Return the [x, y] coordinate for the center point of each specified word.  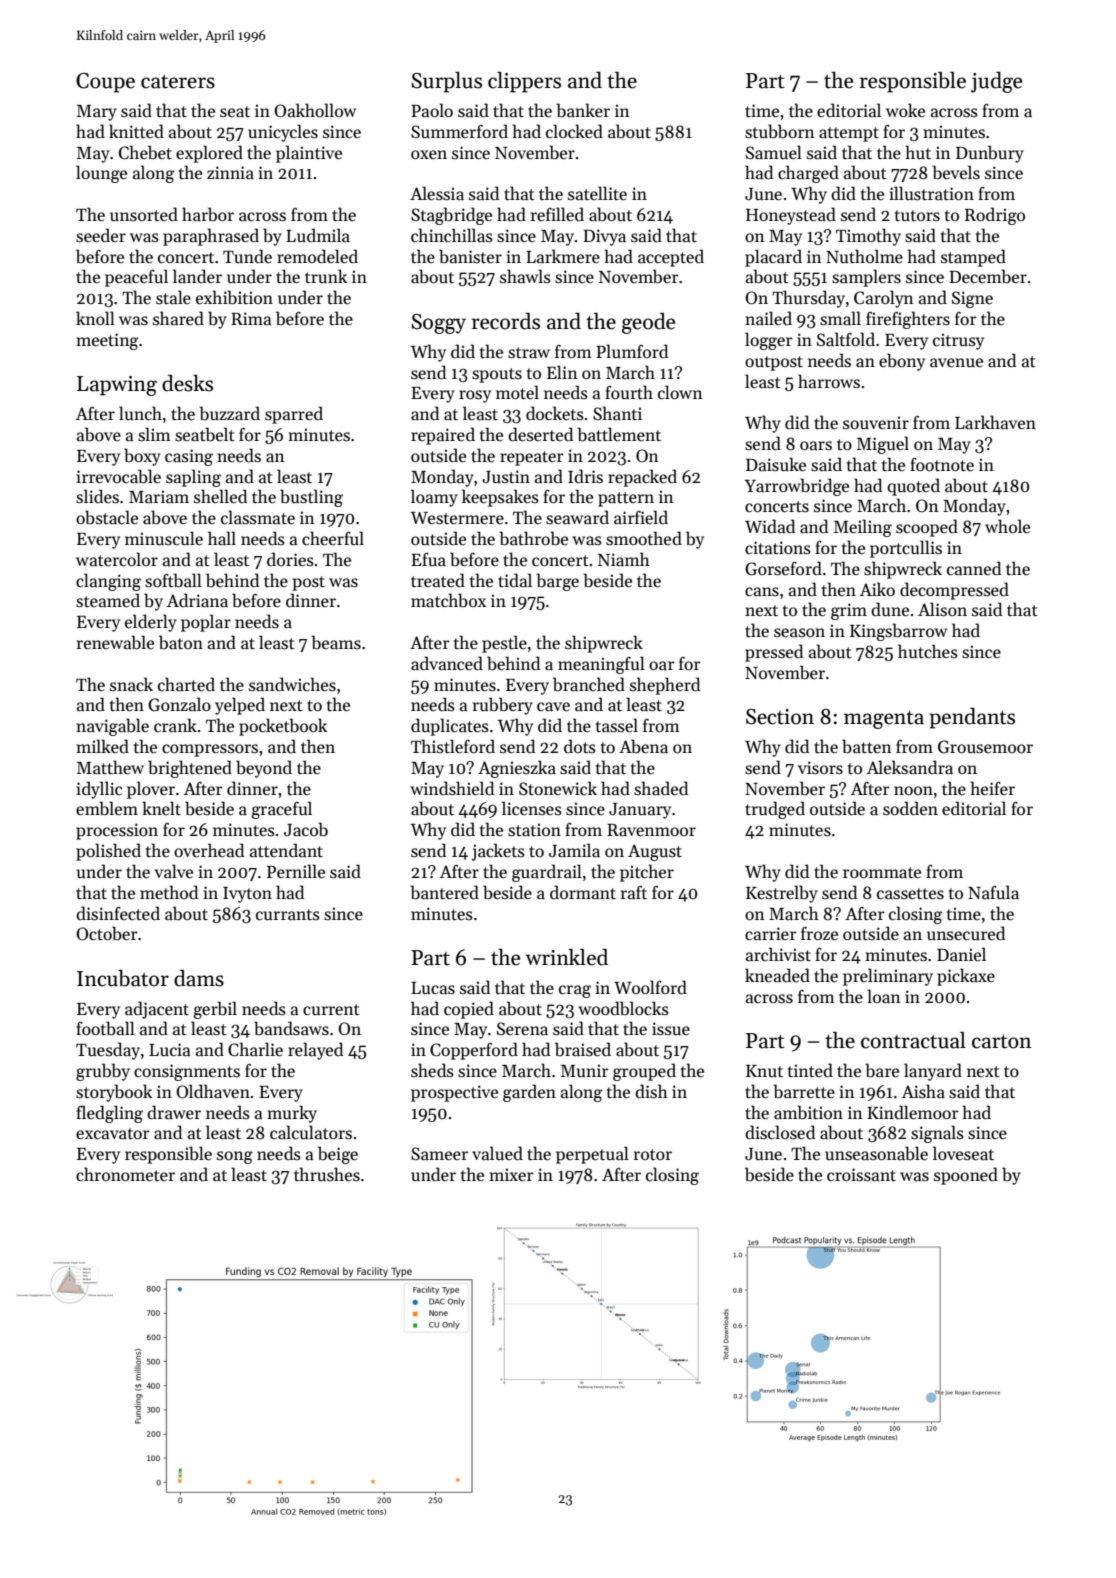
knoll [95, 318]
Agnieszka [517, 769]
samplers [866, 278]
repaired [443, 436]
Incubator [123, 978]
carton [1001, 1042]
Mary [97, 113]
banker [583, 110]
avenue [956, 363]
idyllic [99, 790]
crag [575, 991]
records [506, 321]
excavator [113, 1134]
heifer [992, 788]
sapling [193, 478]
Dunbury [990, 154]
